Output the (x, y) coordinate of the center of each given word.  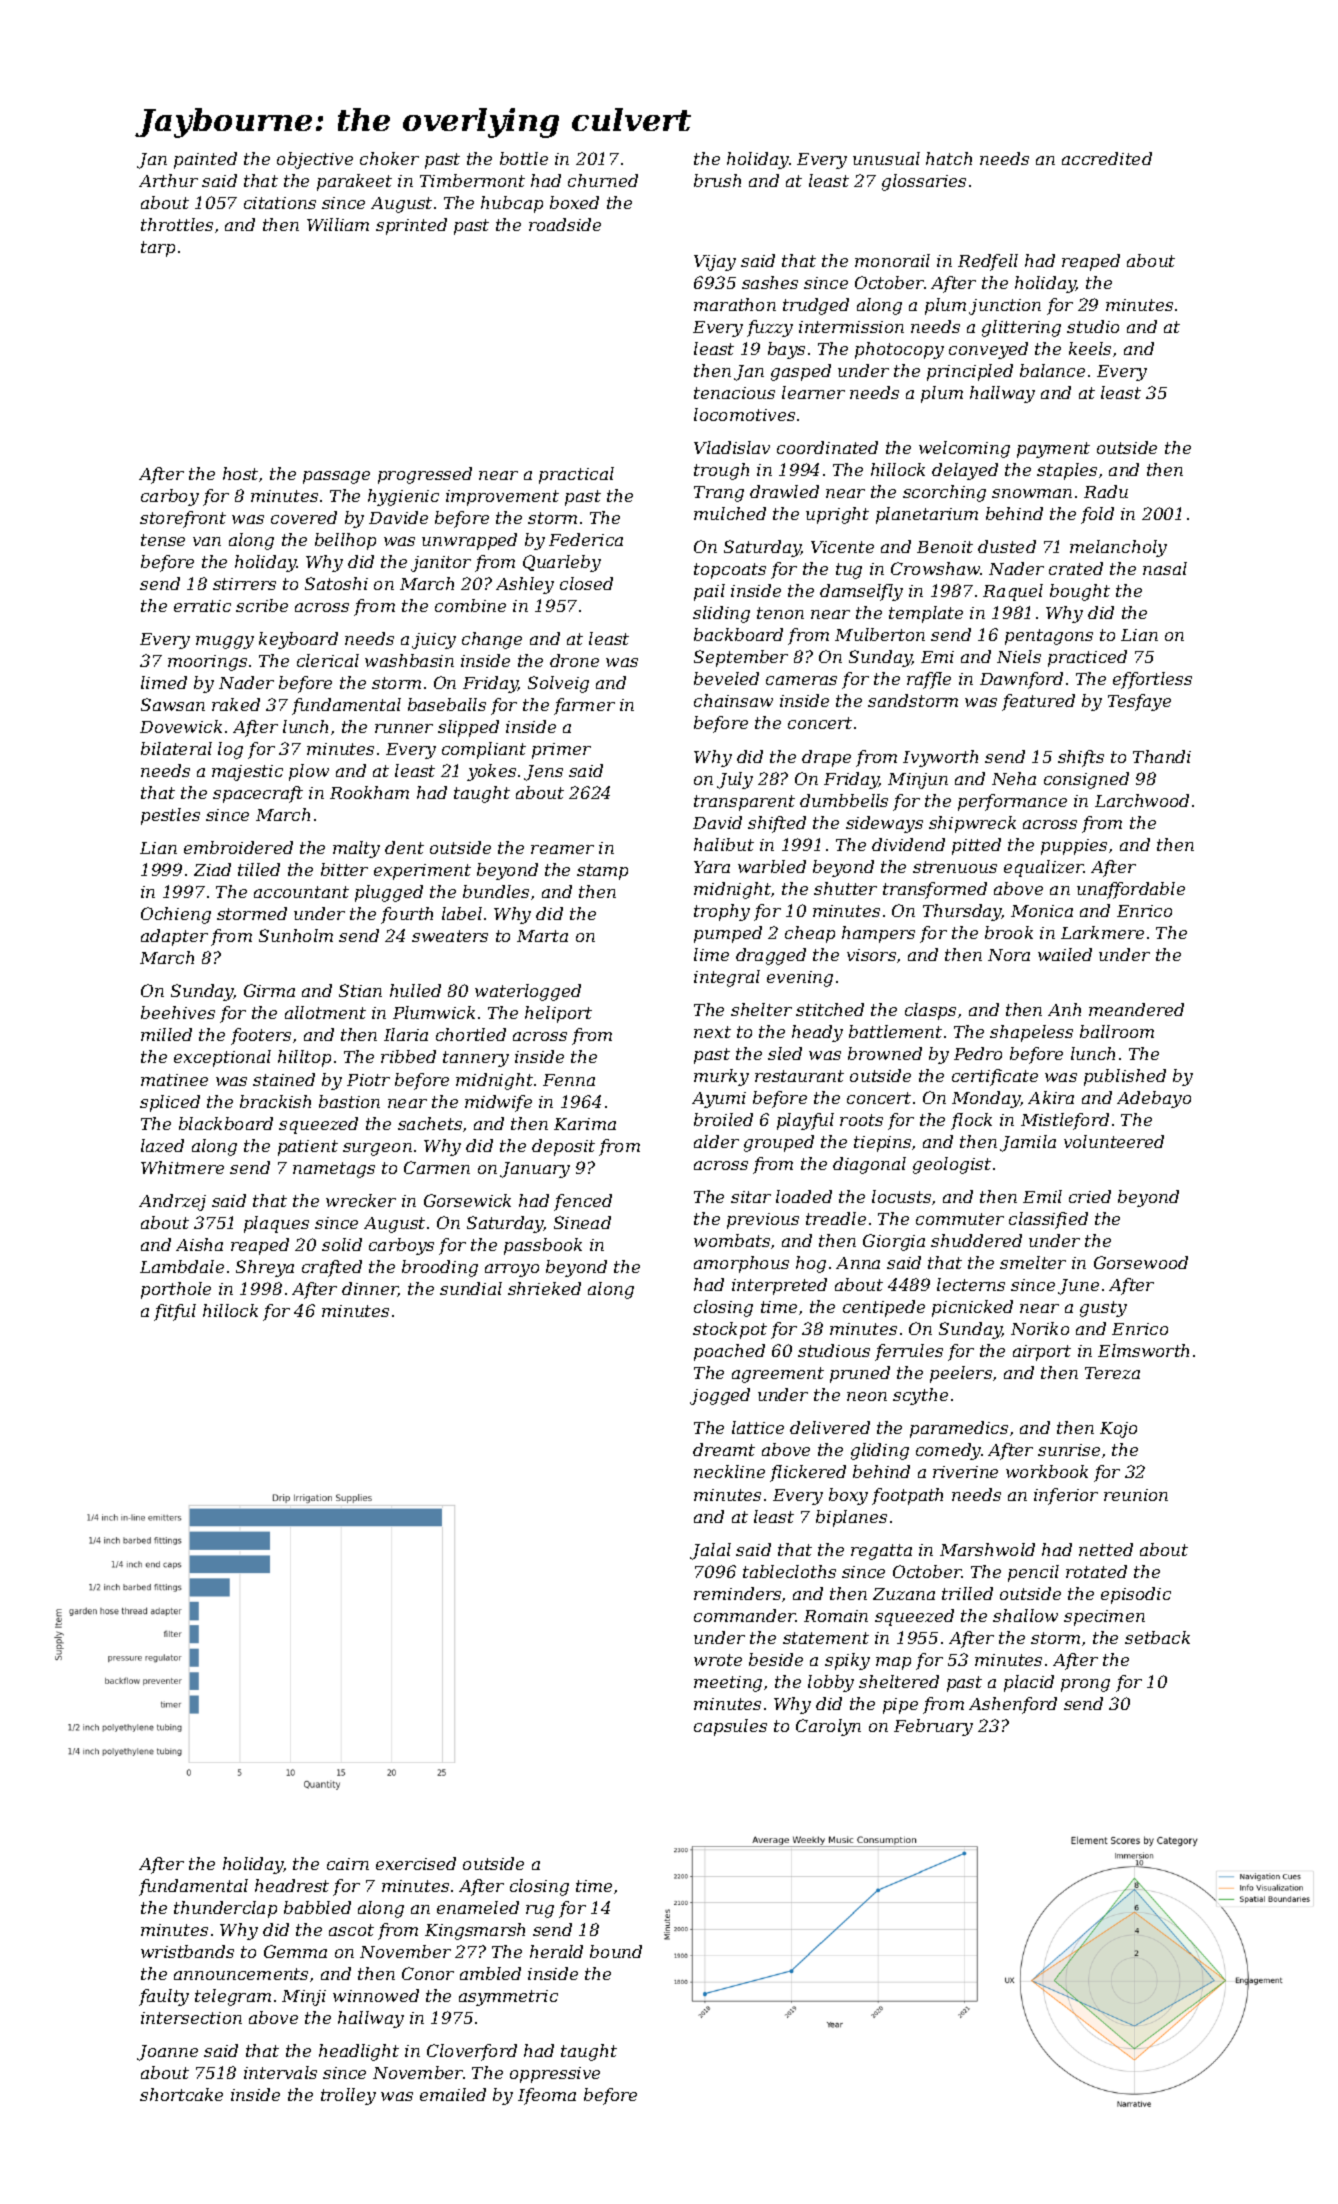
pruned (860, 1374)
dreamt (724, 1449)
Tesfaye (1139, 702)
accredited (1107, 158)
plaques (276, 1224)
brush (717, 180)
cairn (348, 1864)
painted (205, 160)
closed (586, 583)
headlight (359, 2052)
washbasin (409, 660)
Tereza (1112, 1373)
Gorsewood (1141, 1262)
